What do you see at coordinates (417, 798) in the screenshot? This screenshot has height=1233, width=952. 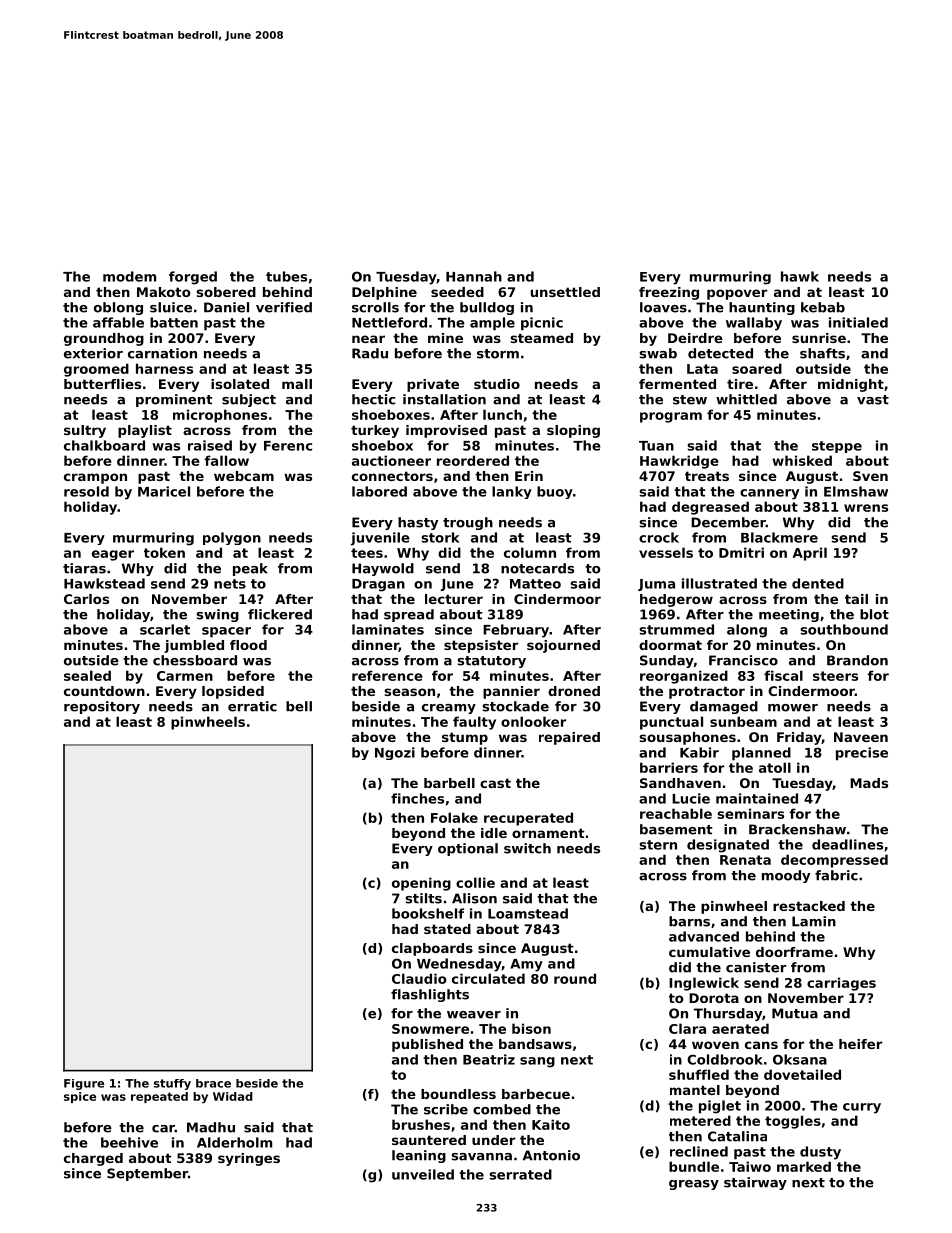 I see `finches` at bounding box center [417, 798].
